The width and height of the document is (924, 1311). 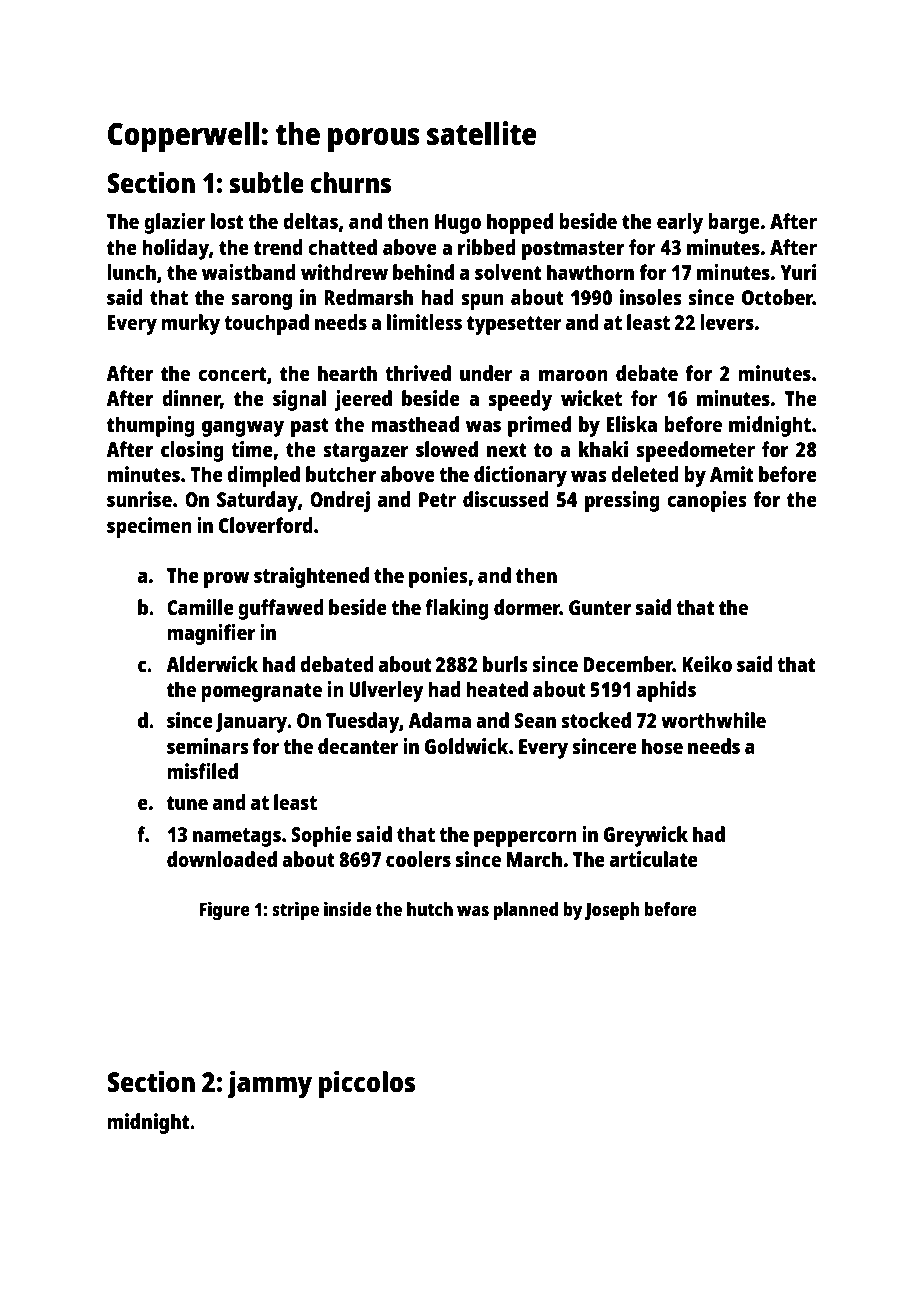 I want to click on churns, so click(x=350, y=182).
